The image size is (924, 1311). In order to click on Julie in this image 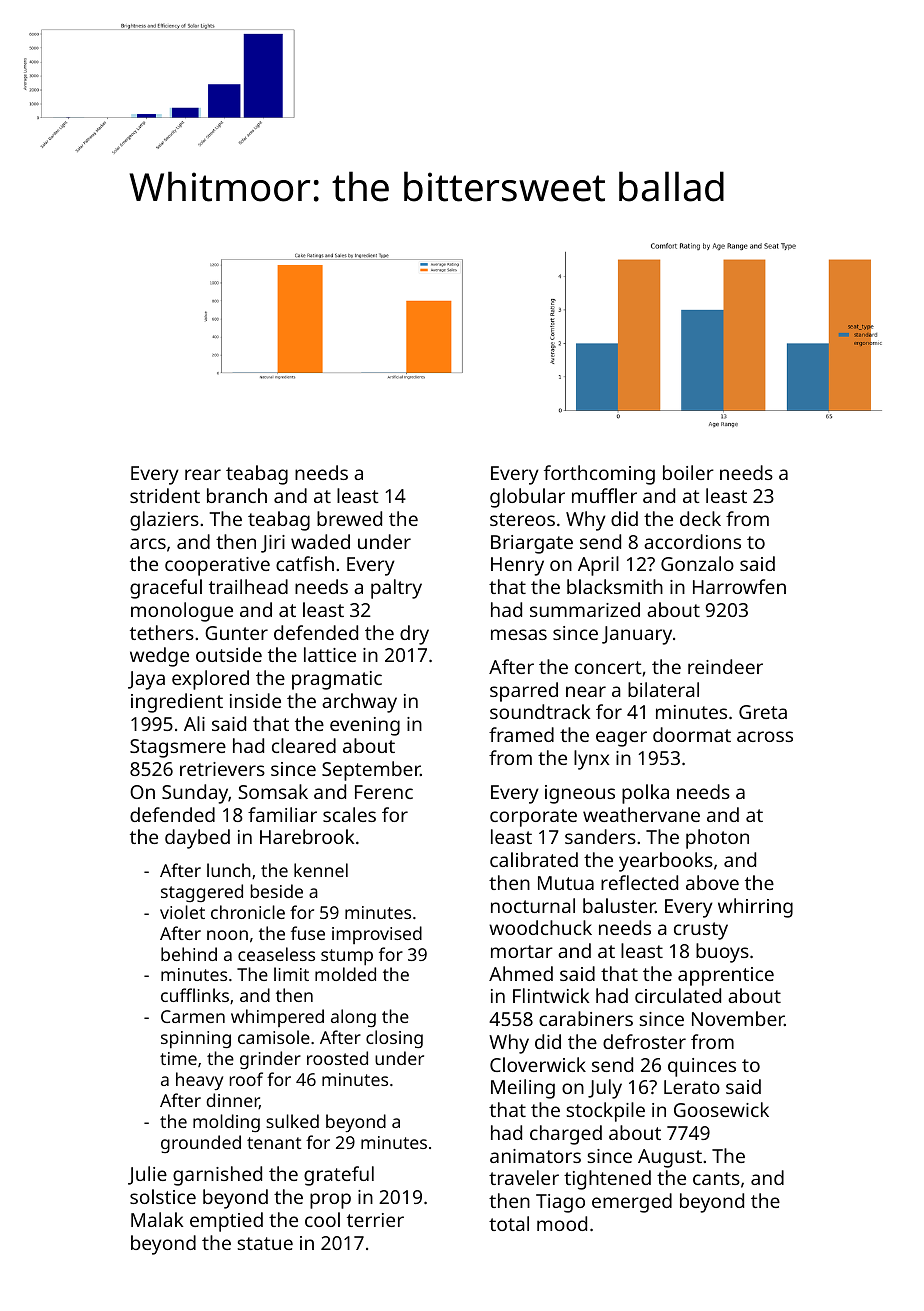, I will do `click(147, 1175)`.
